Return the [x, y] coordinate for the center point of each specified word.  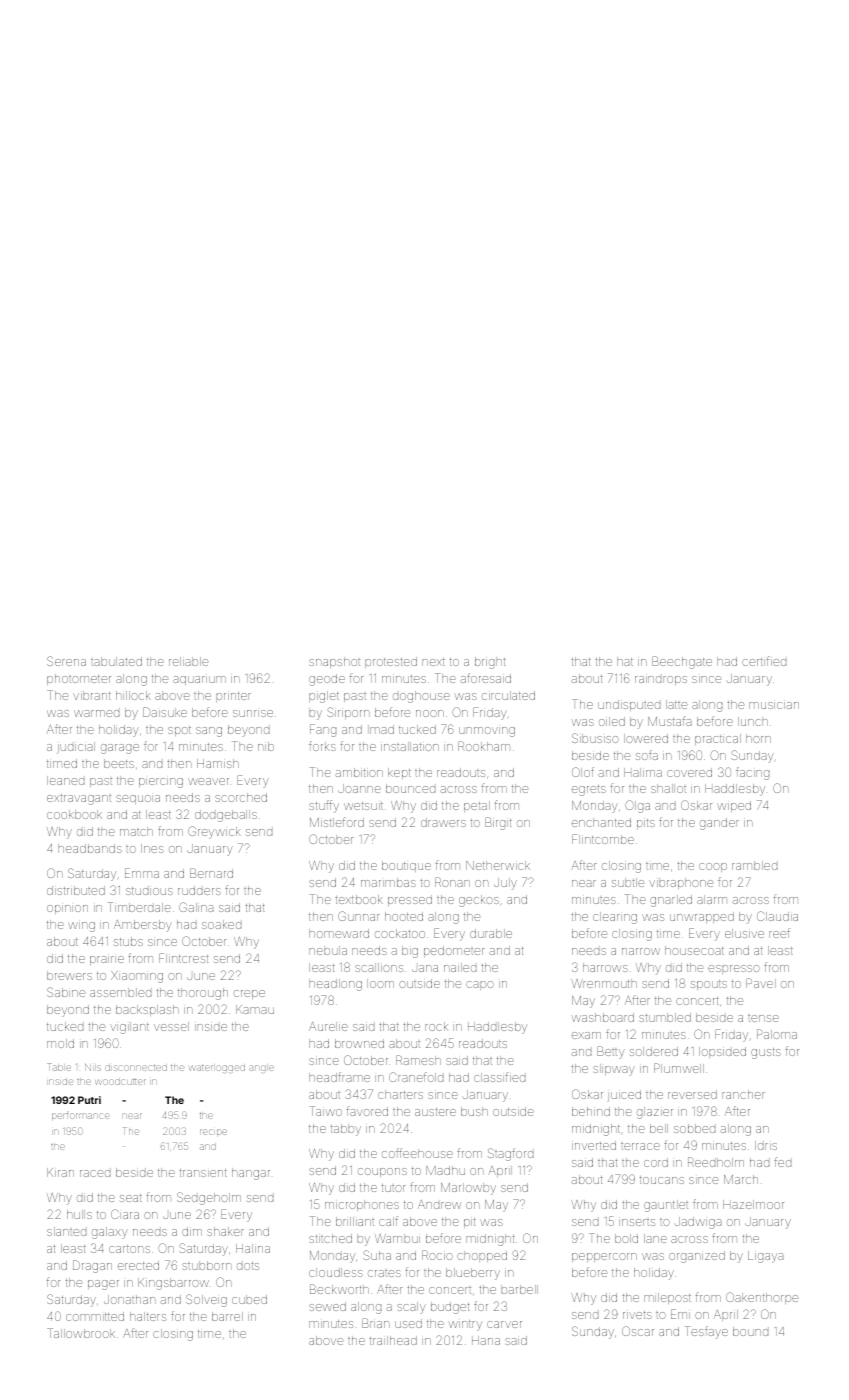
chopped [482, 1256]
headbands [90, 848]
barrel [227, 1316]
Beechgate [682, 662]
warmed [96, 713]
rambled [754, 865]
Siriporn [348, 713]
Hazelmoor [753, 1204]
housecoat [694, 950]
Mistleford [337, 822]
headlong [335, 985]
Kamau [255, 1009]
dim [192, 1231]
